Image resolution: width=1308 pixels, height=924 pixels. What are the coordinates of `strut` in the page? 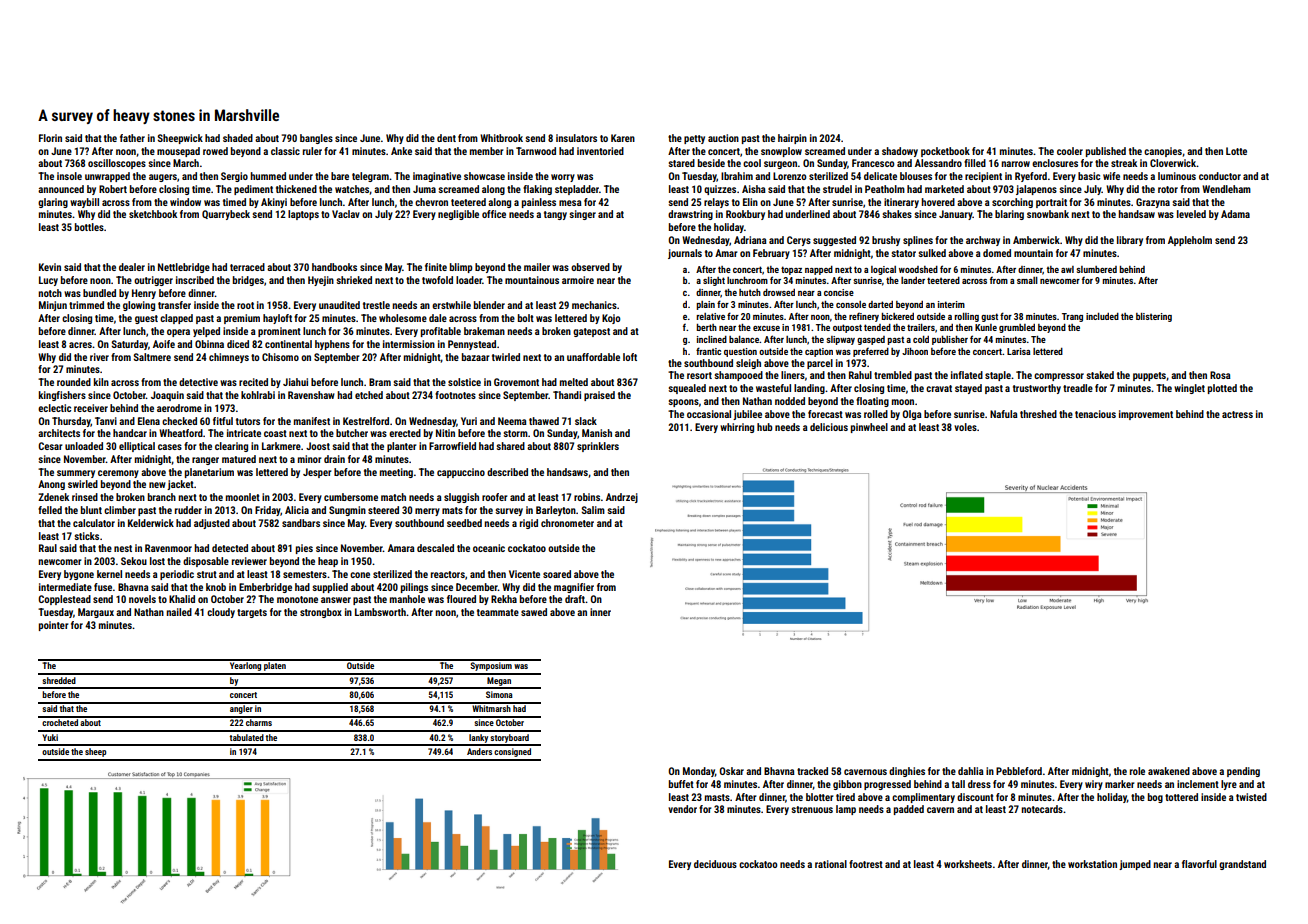 It's located at (207, 574).
